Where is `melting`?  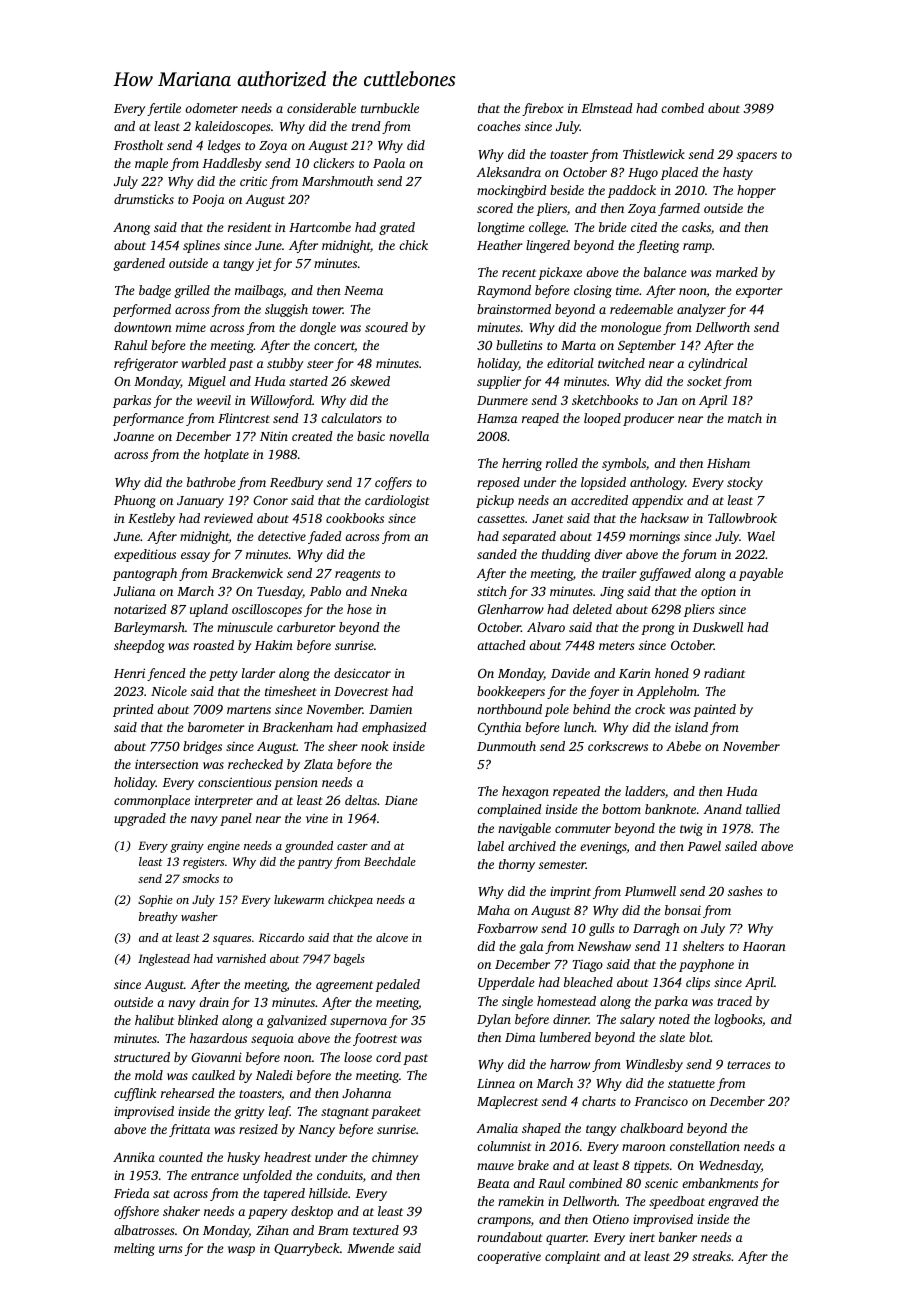 melting is located at coordinates (134, 1249).
